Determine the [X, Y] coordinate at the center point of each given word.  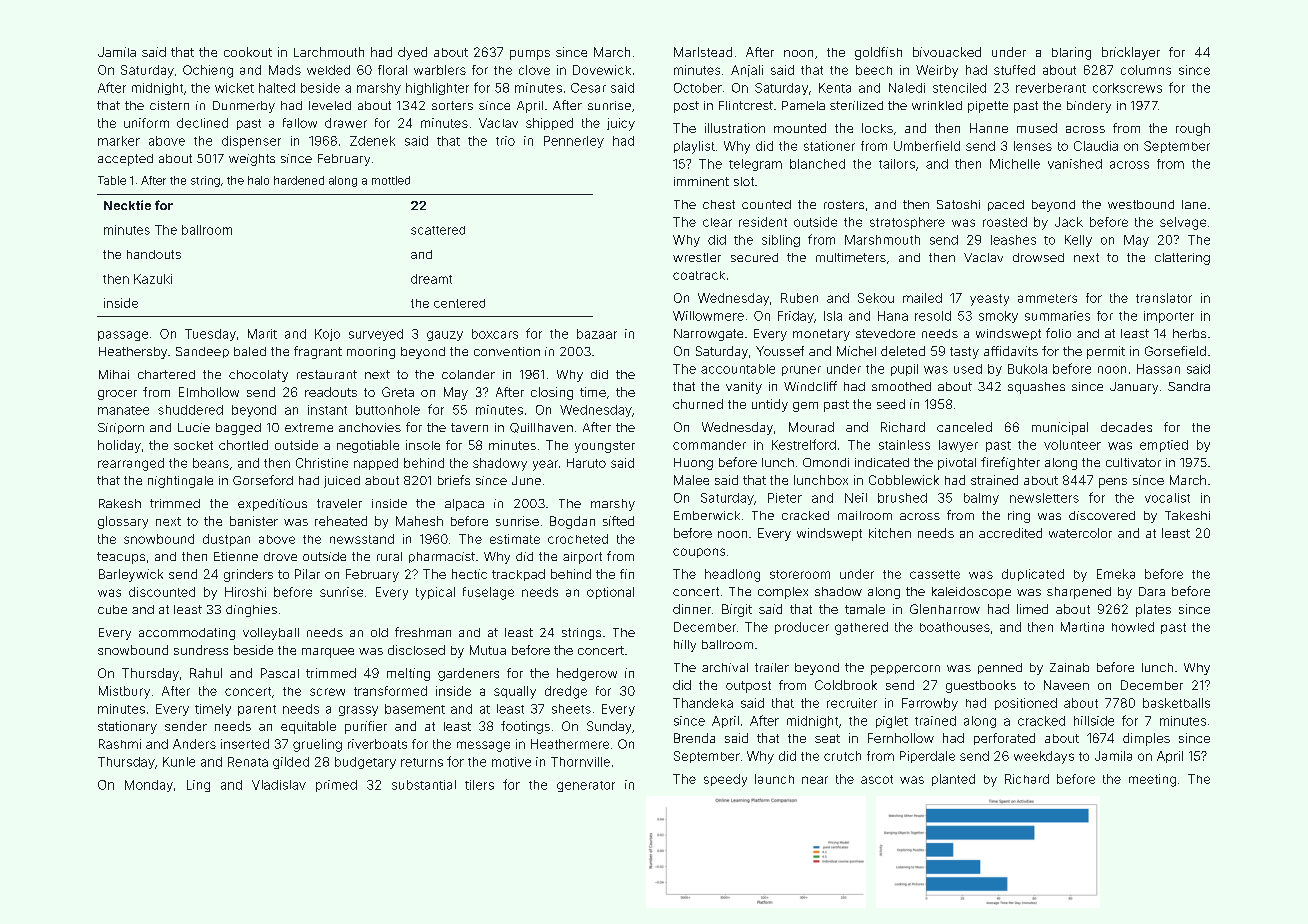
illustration [735, 128]
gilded [291, 763]
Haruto [586, 463]
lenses [1033, 146]
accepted [125, 160]
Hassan [1158, 369]
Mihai [114, 374]
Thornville [580, 762]
